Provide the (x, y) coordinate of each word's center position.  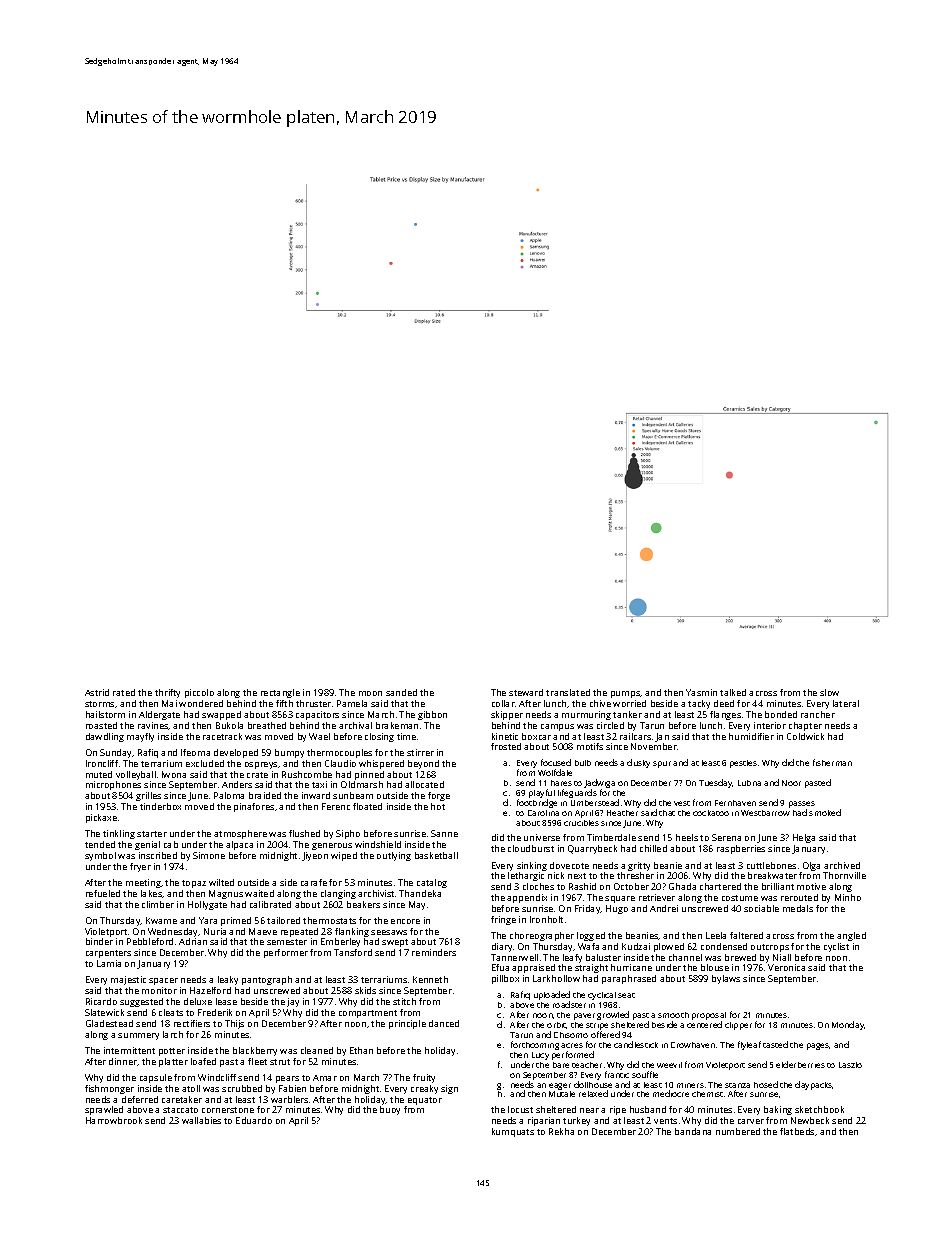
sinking (532, 866)
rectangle (280, 693)
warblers (289, 1099)
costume (740, 898)
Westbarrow (765, 813)
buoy (390, 1110)
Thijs (234, 1024)
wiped (344, 856)
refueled (103, 893)
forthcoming (535, 1045)
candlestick (636, 1044)
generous (332, 846)
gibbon (432, 715)
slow (829, 692)
